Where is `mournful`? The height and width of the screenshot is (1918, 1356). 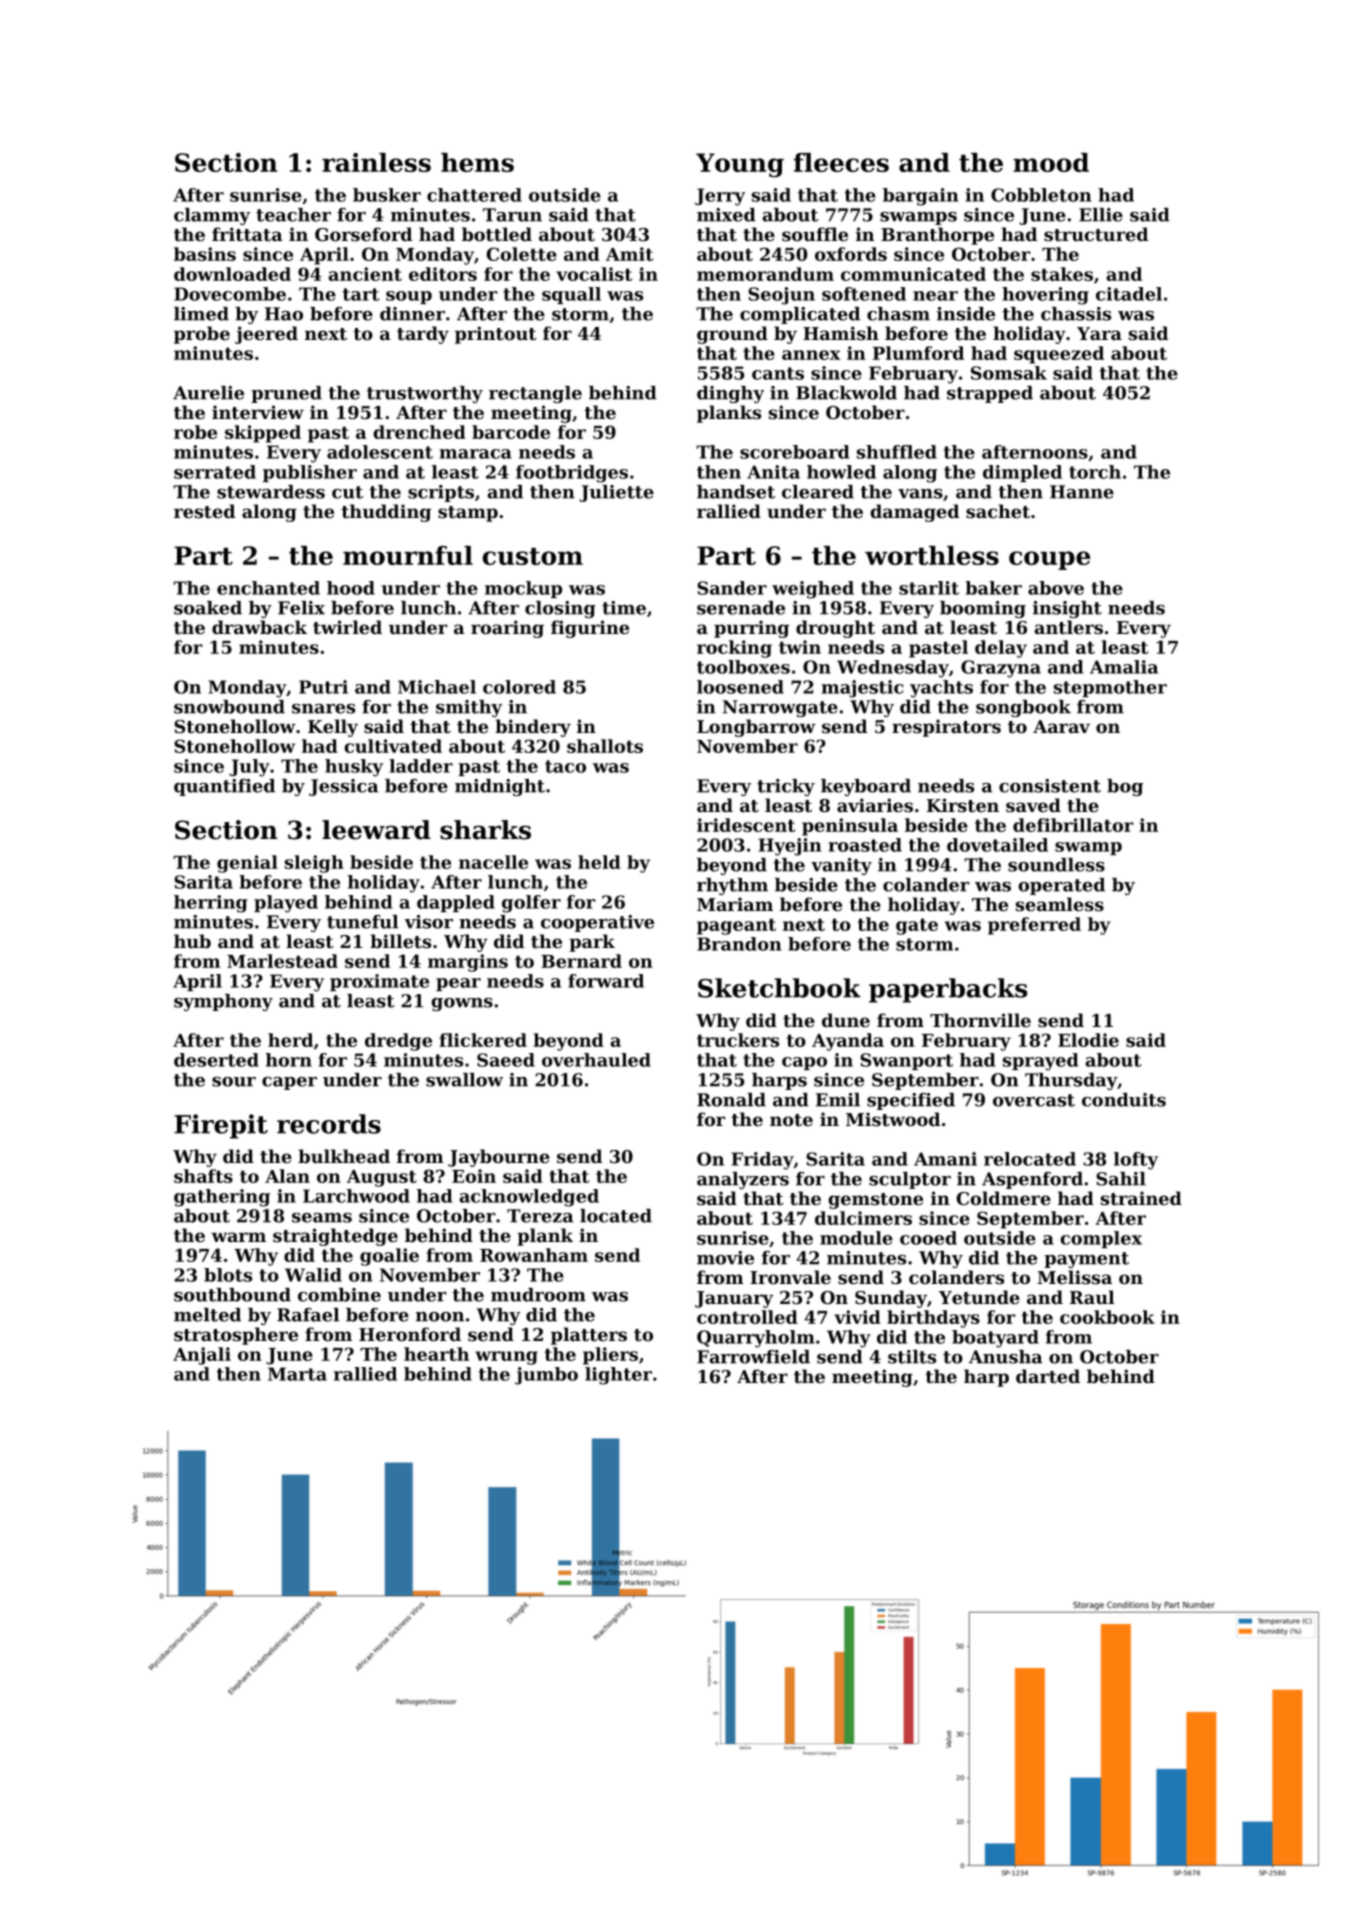 mournful is located at coordinates (408, 555).
